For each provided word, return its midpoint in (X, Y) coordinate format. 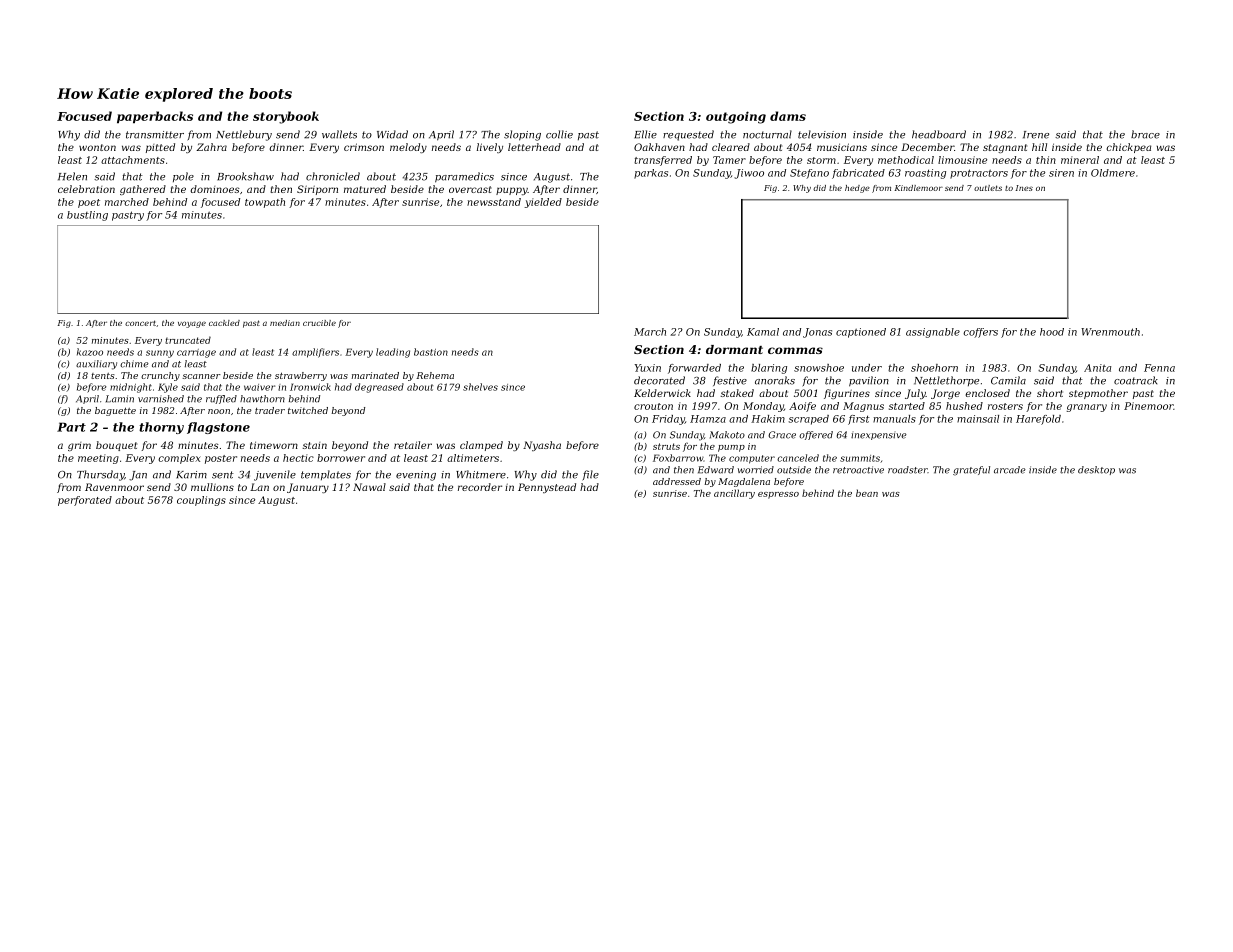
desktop (1096, 470)
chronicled (333, 176)
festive (730, 381)
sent (223, 475)
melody (408, 148)
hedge (857, 189)
